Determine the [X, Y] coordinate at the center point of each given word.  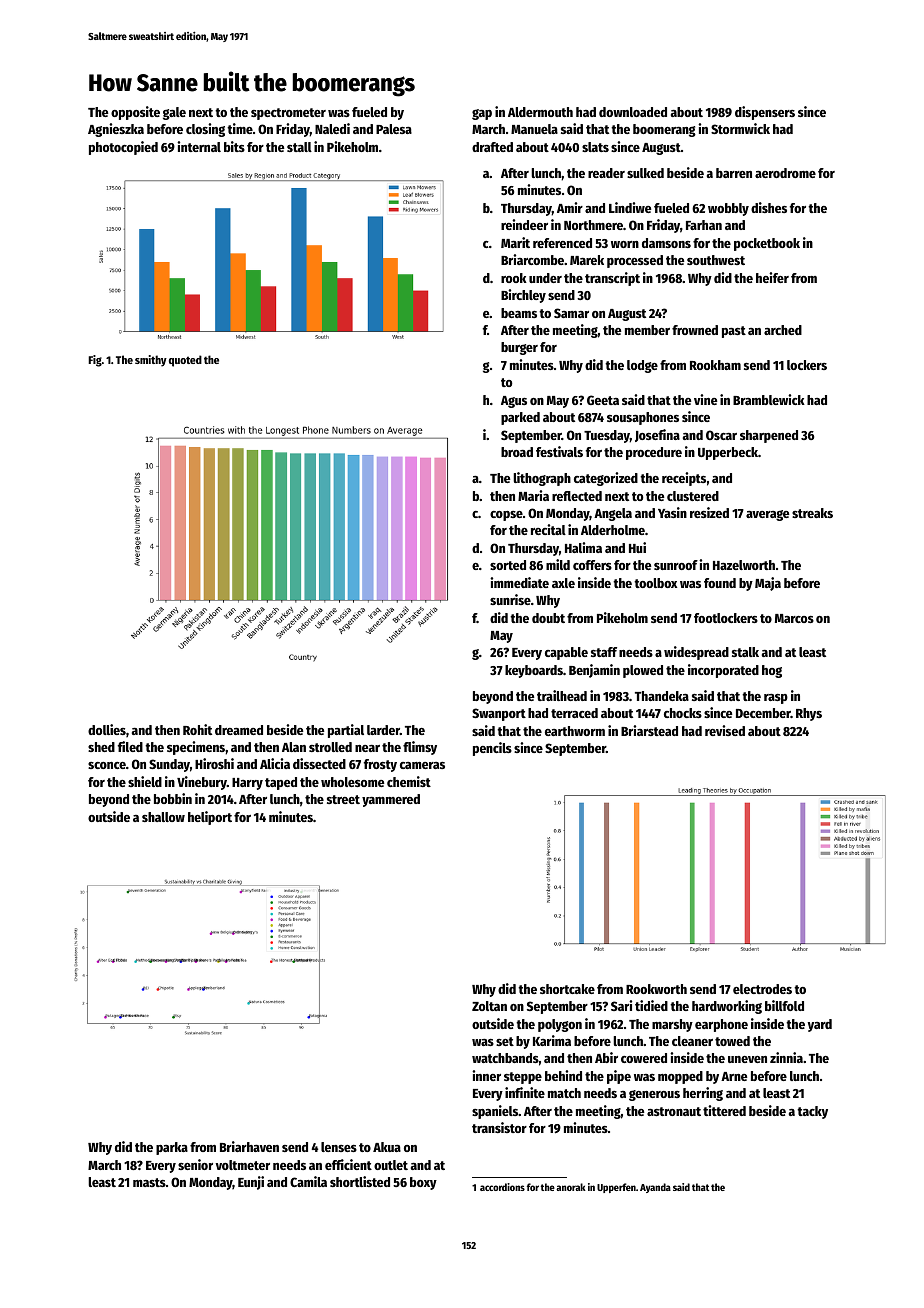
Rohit [197, 729]
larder [383, 730]
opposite [135, 113]
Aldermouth [540, 112]
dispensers [765, 113]
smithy [151, 361]
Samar [571, 313]
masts [149, 1182]
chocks [683, 713]
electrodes [762, 989]
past [734, 332]
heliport [210, 818]
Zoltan [489, 1006]
